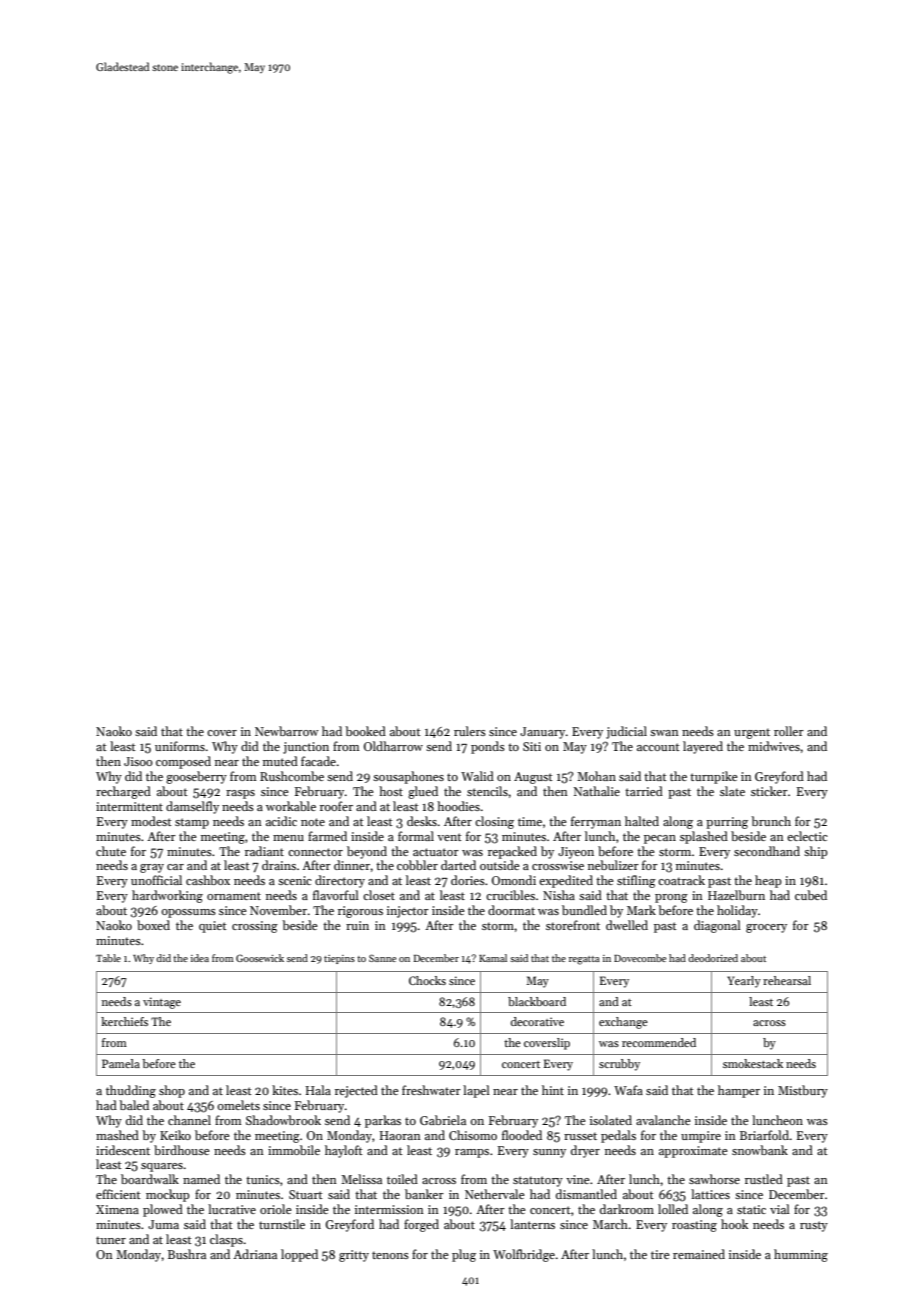  I want to click on Haoran, so click(400, 1135).
